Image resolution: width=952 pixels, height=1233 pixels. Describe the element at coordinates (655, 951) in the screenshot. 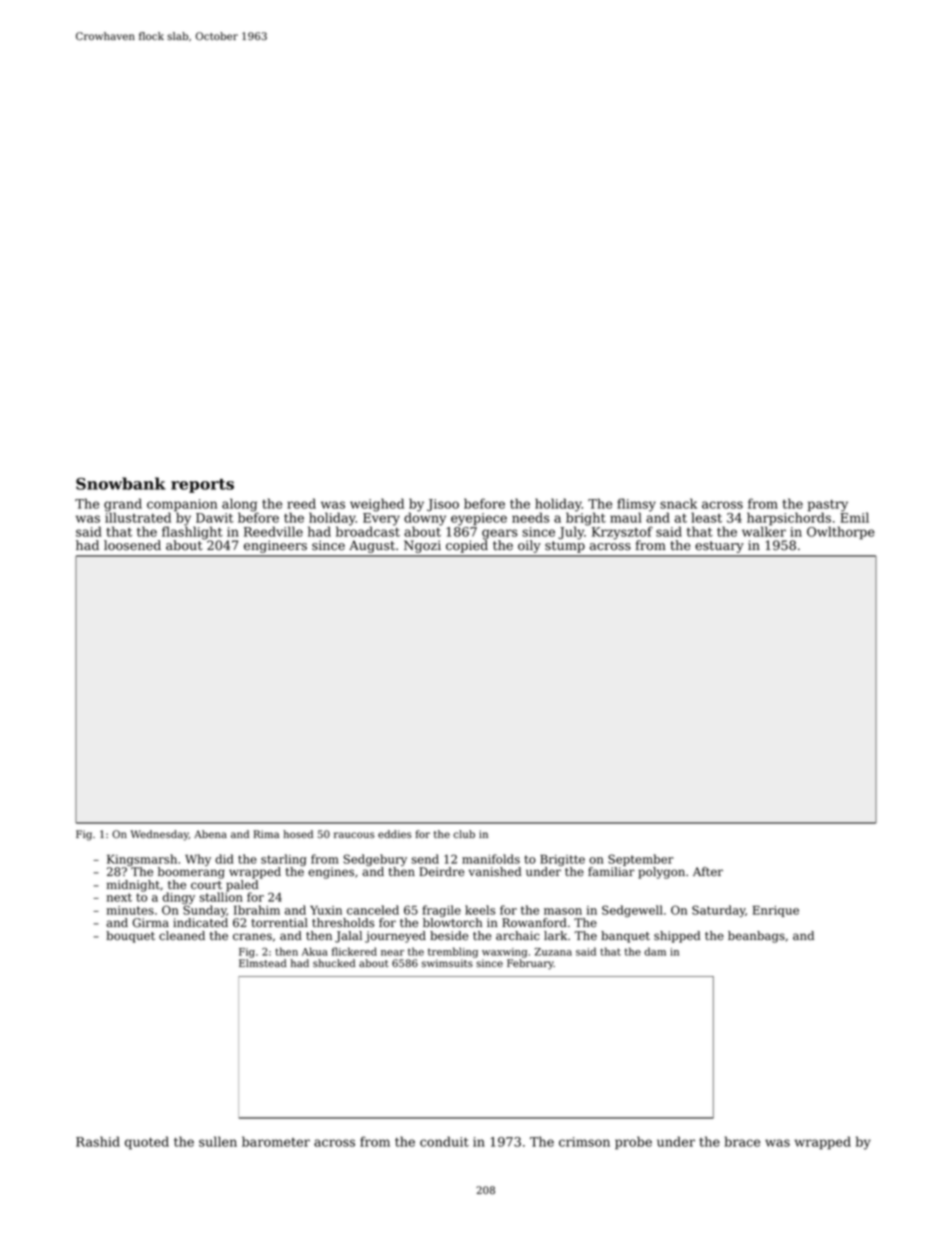

I see `dam` at that location.
